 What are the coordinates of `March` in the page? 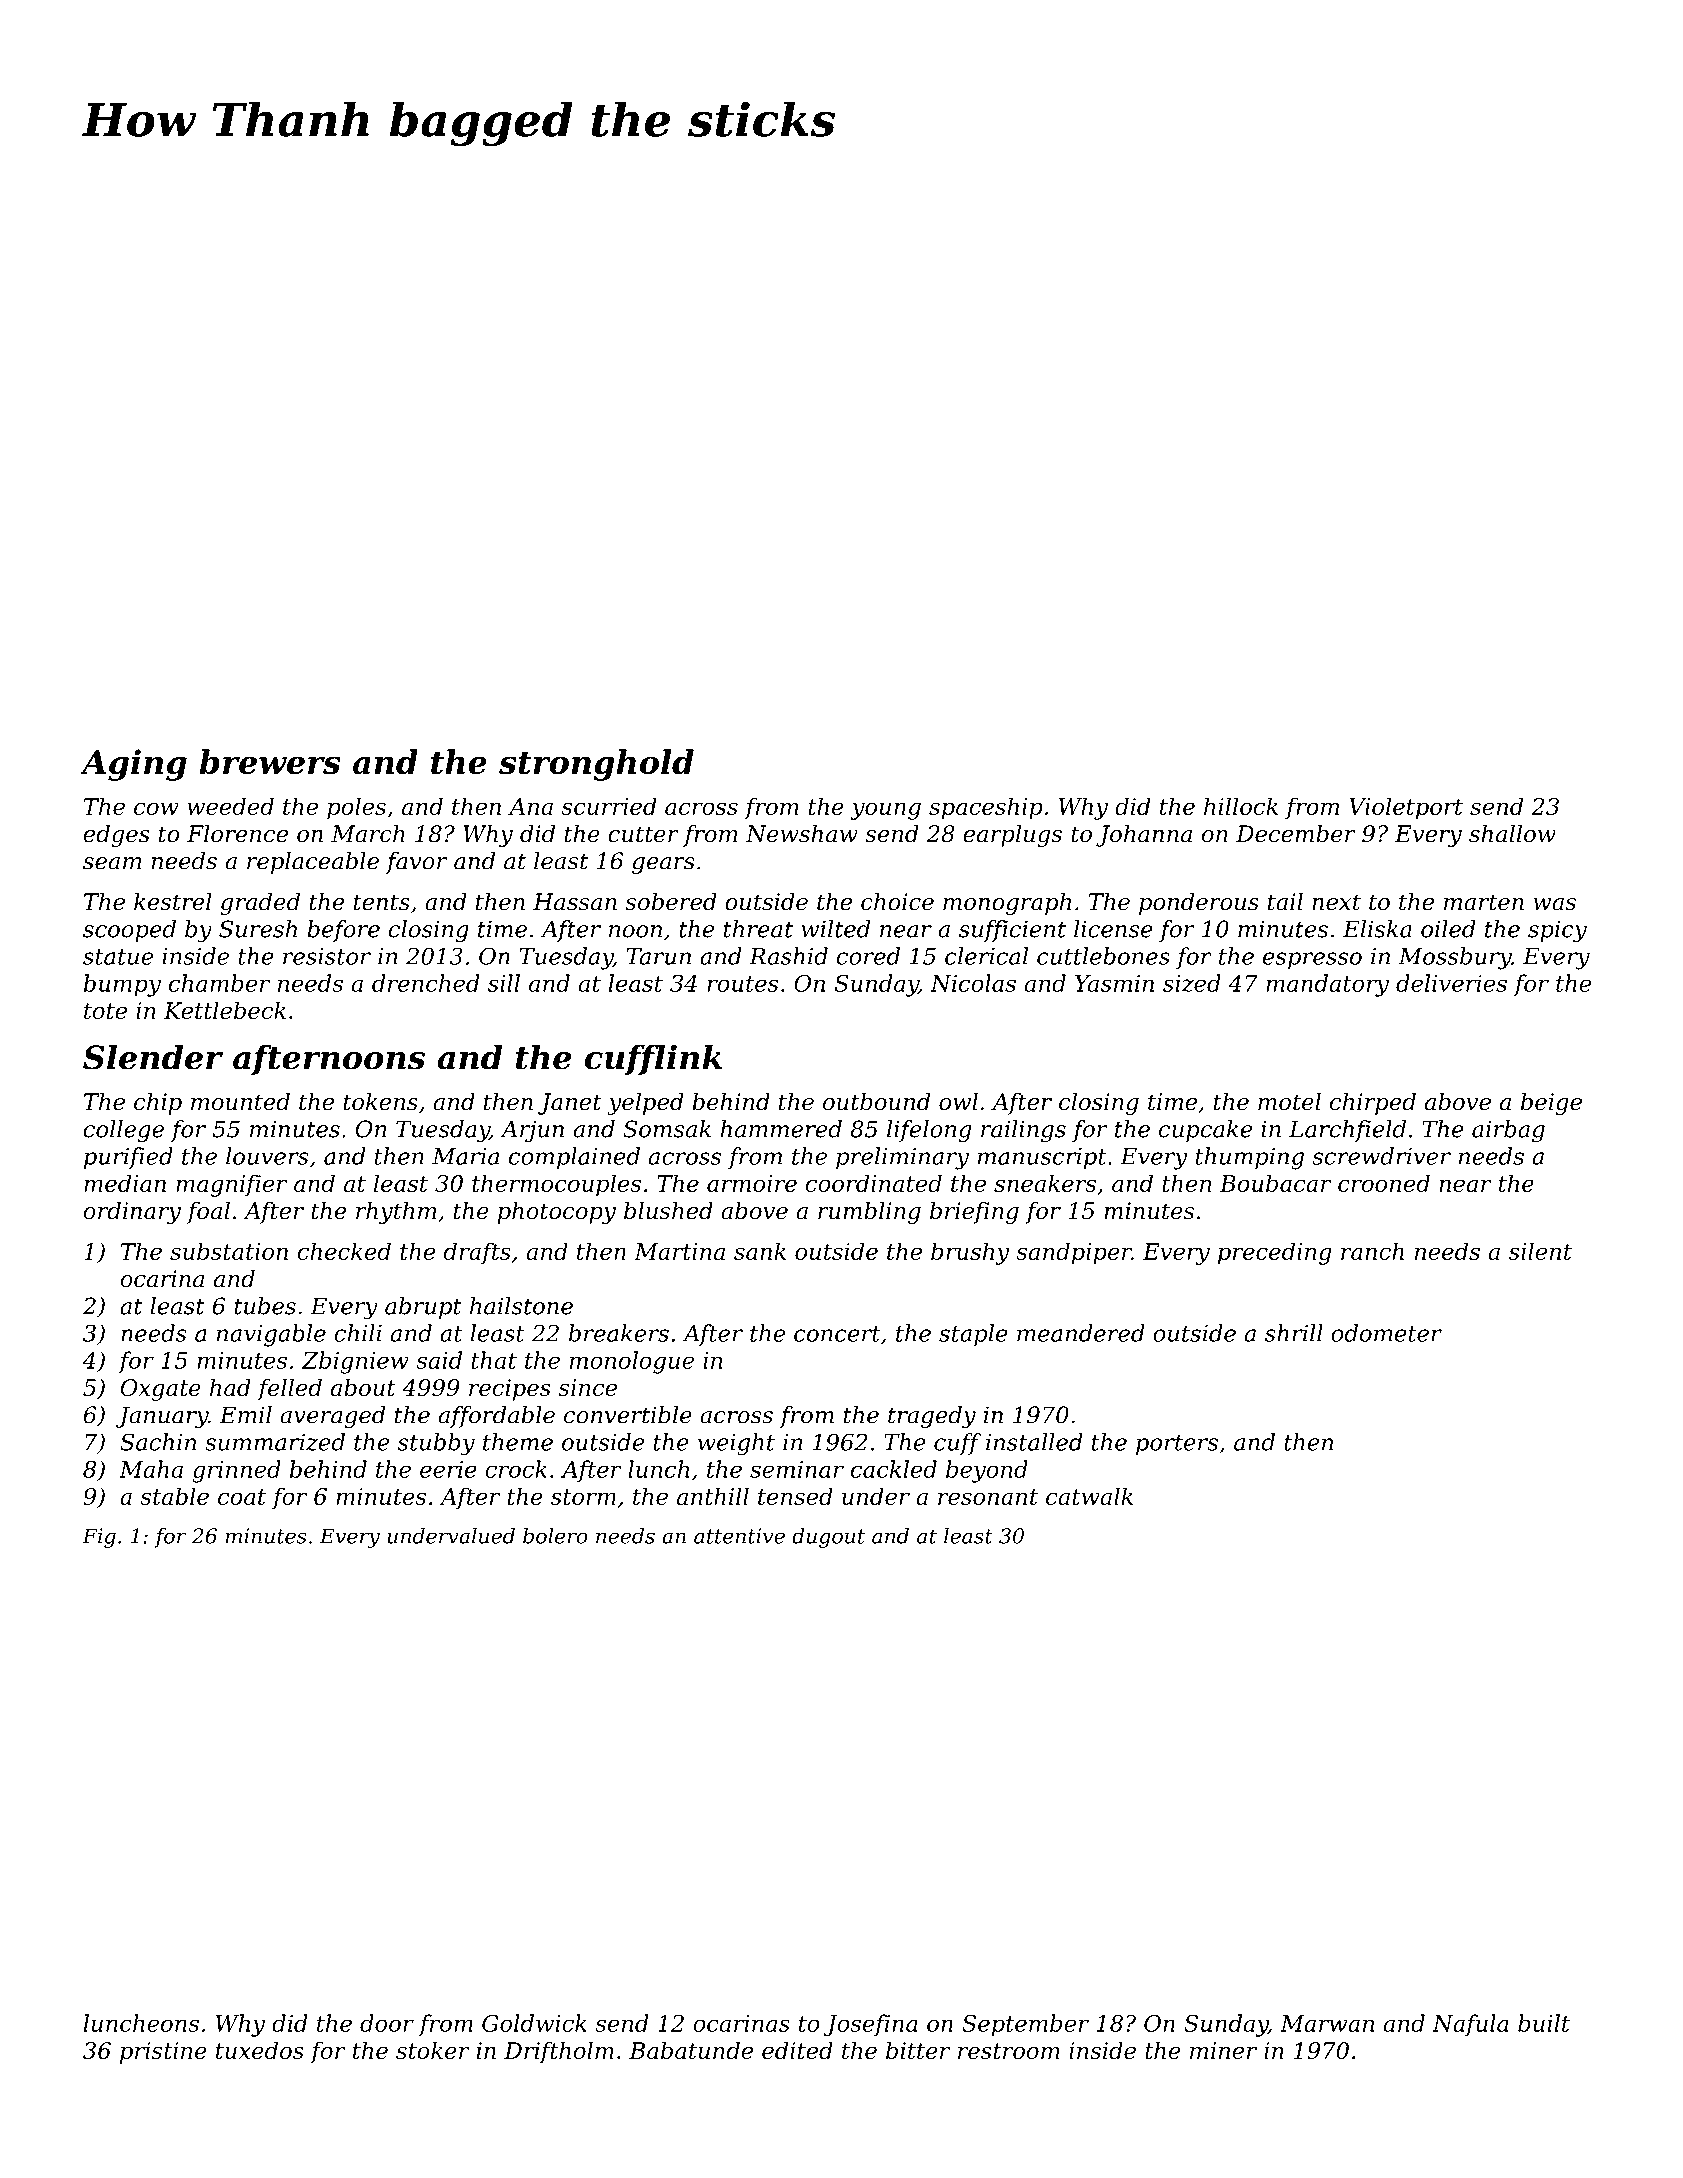 It's located at (368, 834).
